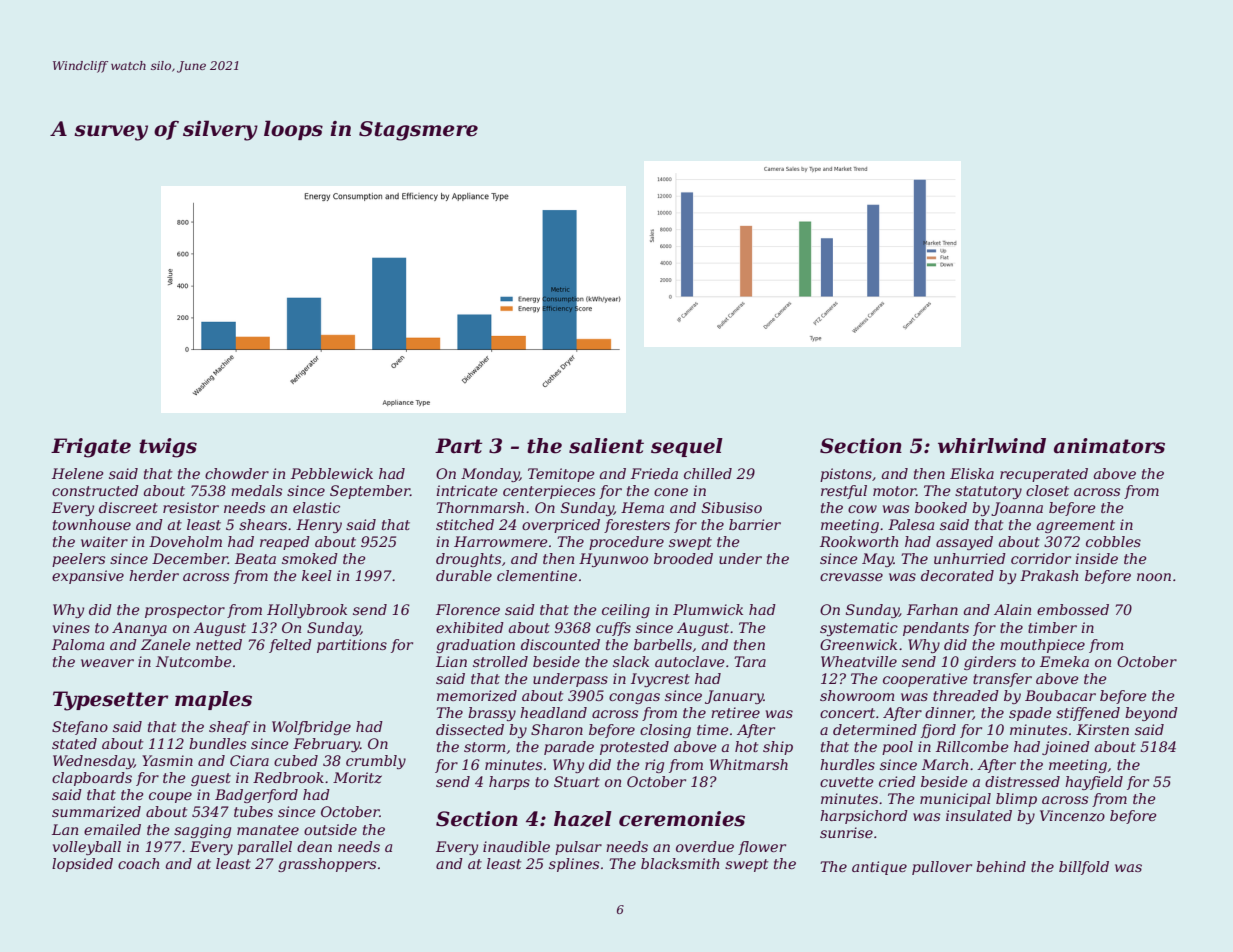 This screenshot has width=1233, height=952. I want to click on townhouse, so click(92, 524).
